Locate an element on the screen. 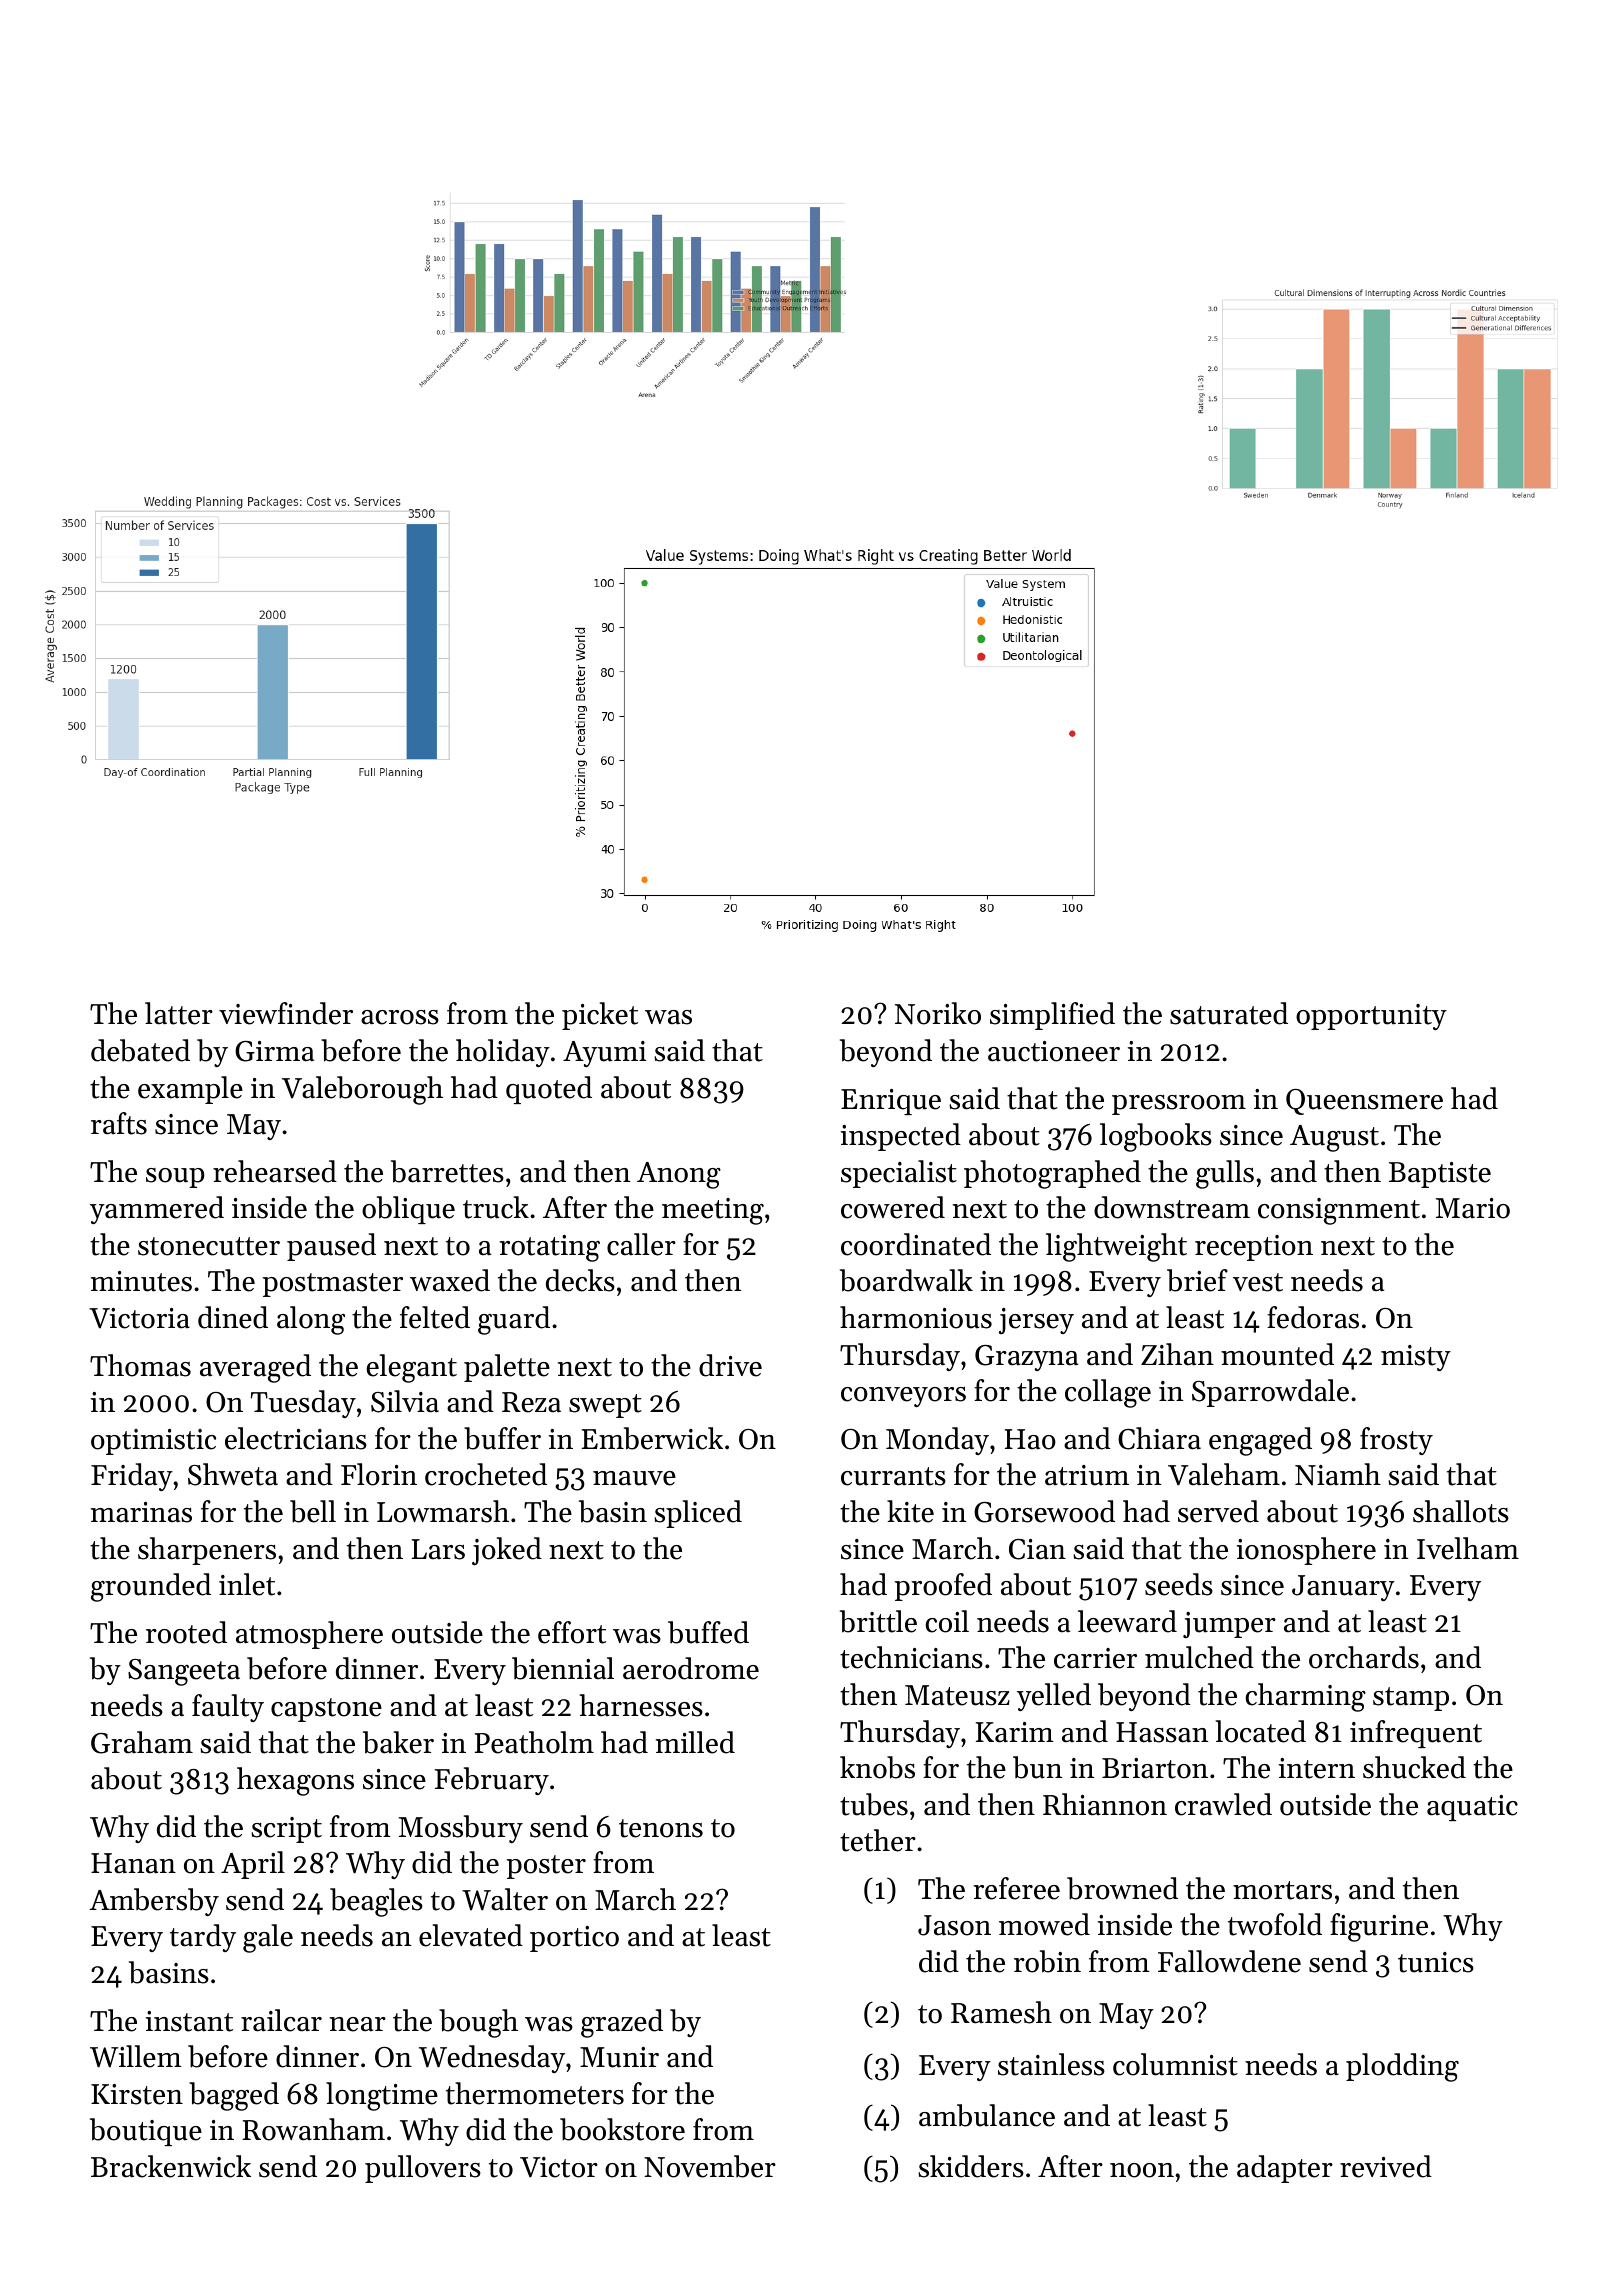 The width and height of the screenshot is (1620, 2292). viewfinder is located at coordinates (286, 1013).
